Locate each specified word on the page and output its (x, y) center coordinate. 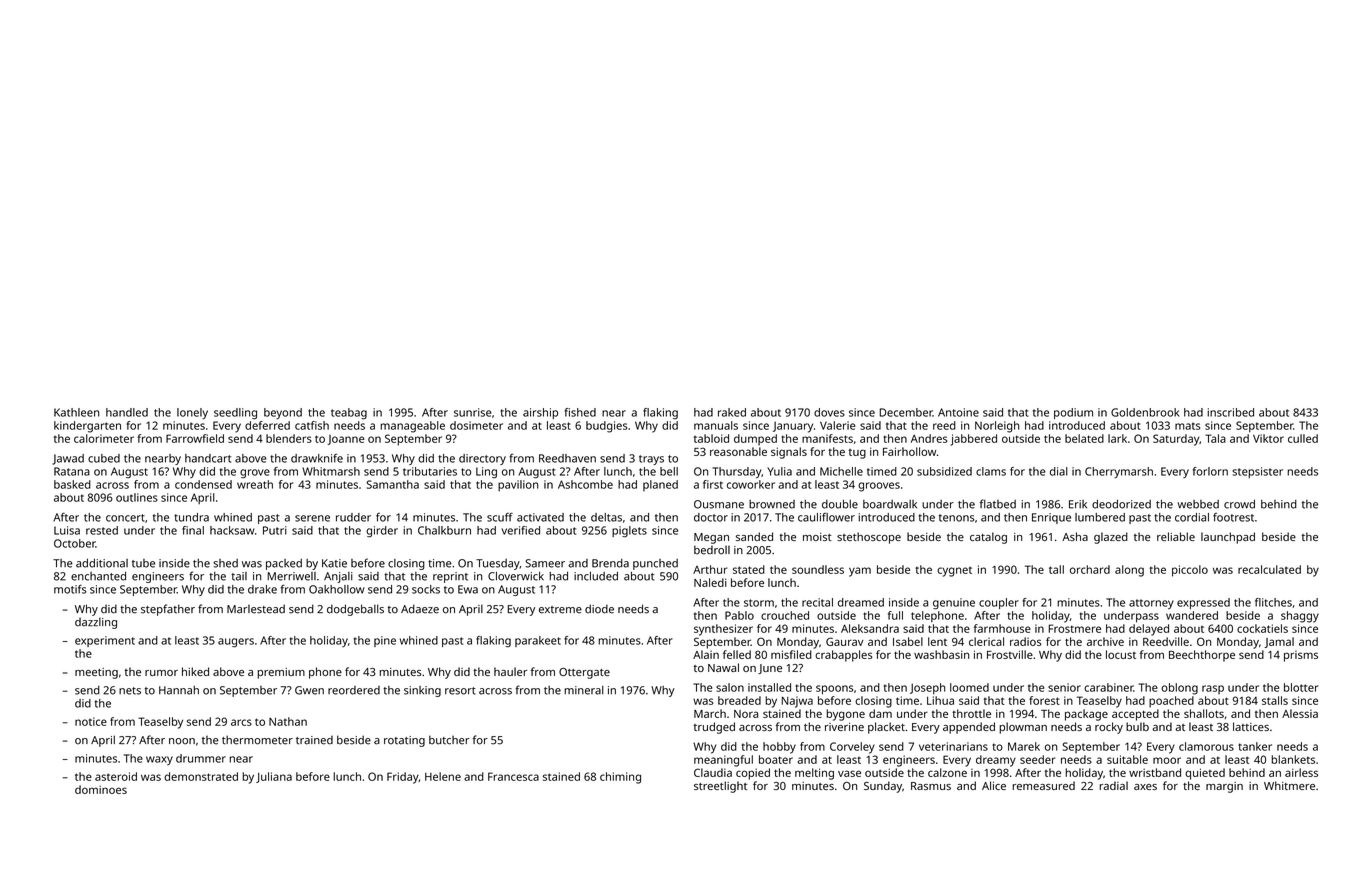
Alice (994, 785)
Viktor (1268, 438)
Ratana (72, 471)
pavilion (518, 485)
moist (817, 537)
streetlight (720, 787)
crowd (1239, 504)
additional (102, 563)
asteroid (116, 776)
